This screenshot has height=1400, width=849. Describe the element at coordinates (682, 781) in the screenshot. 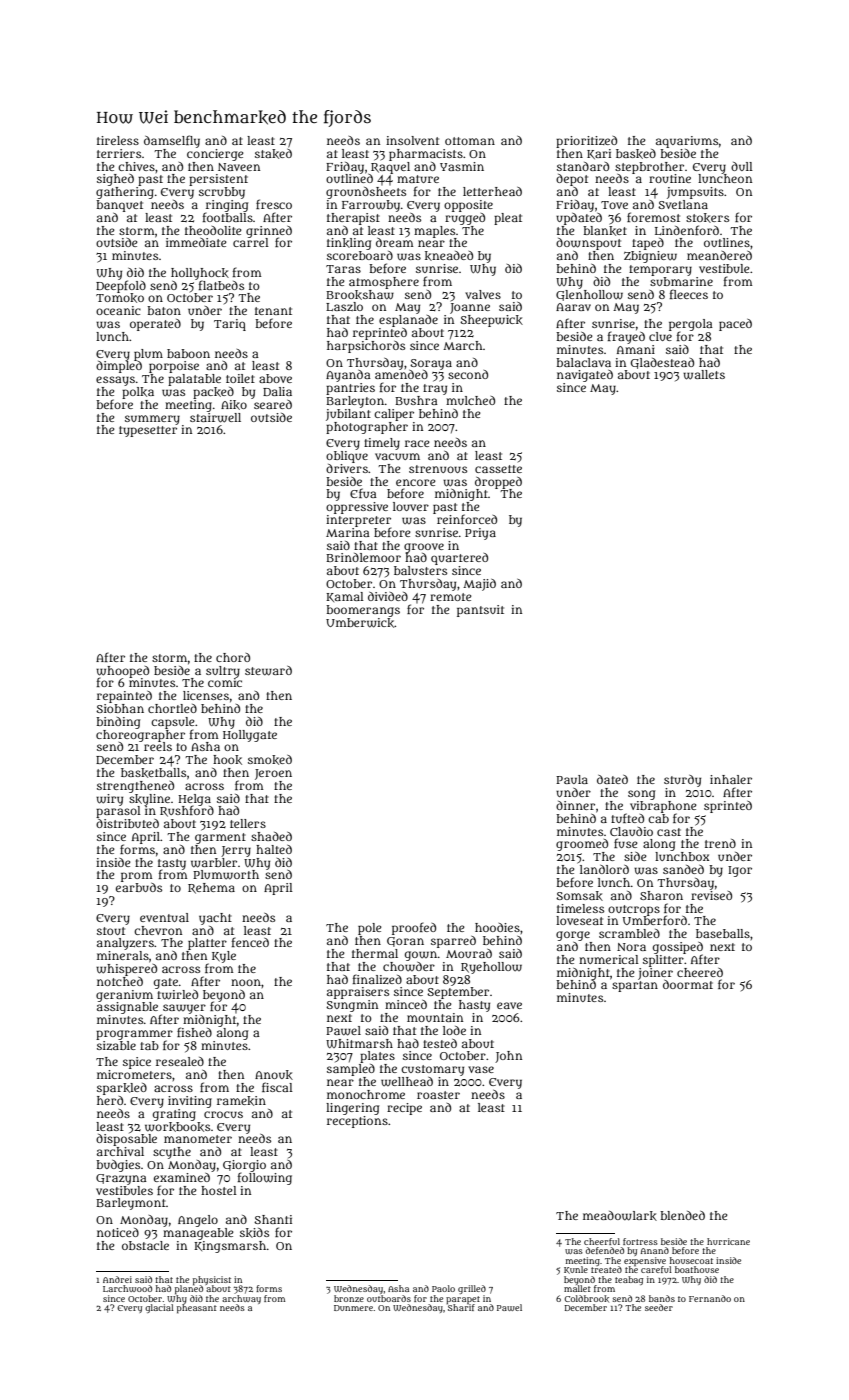

I see `sturdy` at that location.
